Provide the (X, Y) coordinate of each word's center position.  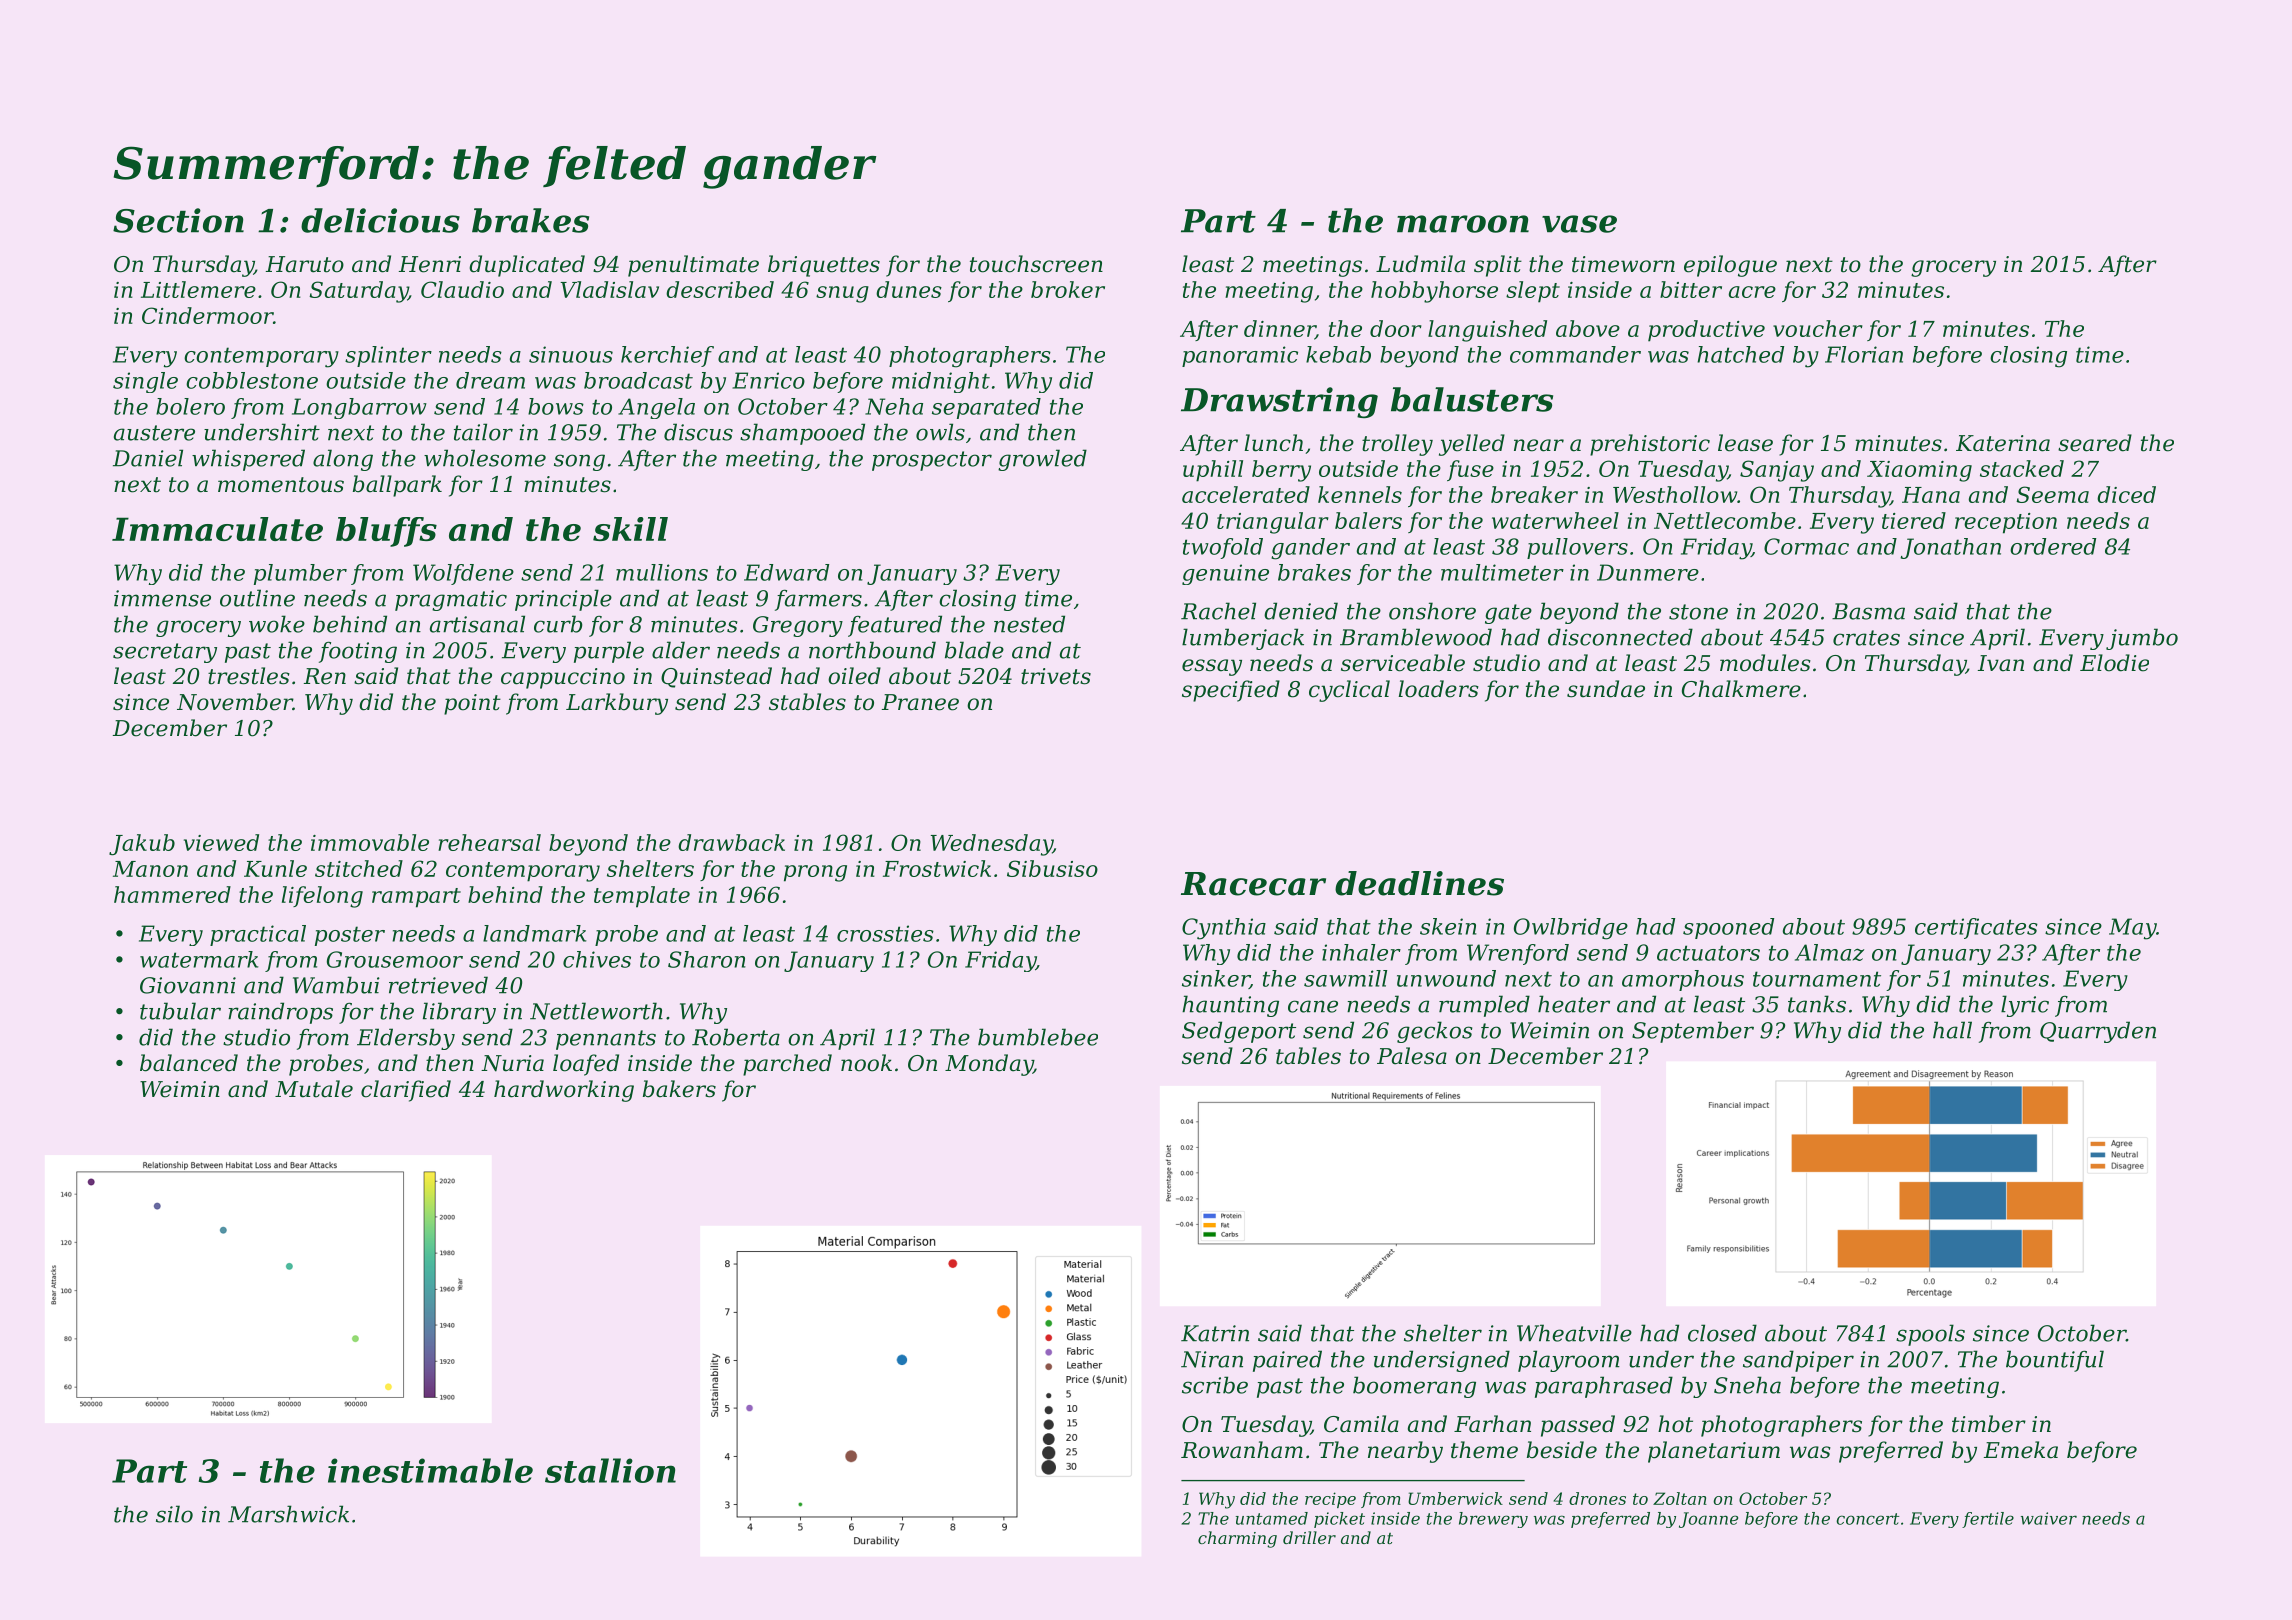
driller (1309, 1537)
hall (1952, 1030)
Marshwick (288, 1514)
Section (178, 220)
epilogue (1730, 266)
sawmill (1345, 978)
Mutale (314, 1089)
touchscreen (1036, 264)
